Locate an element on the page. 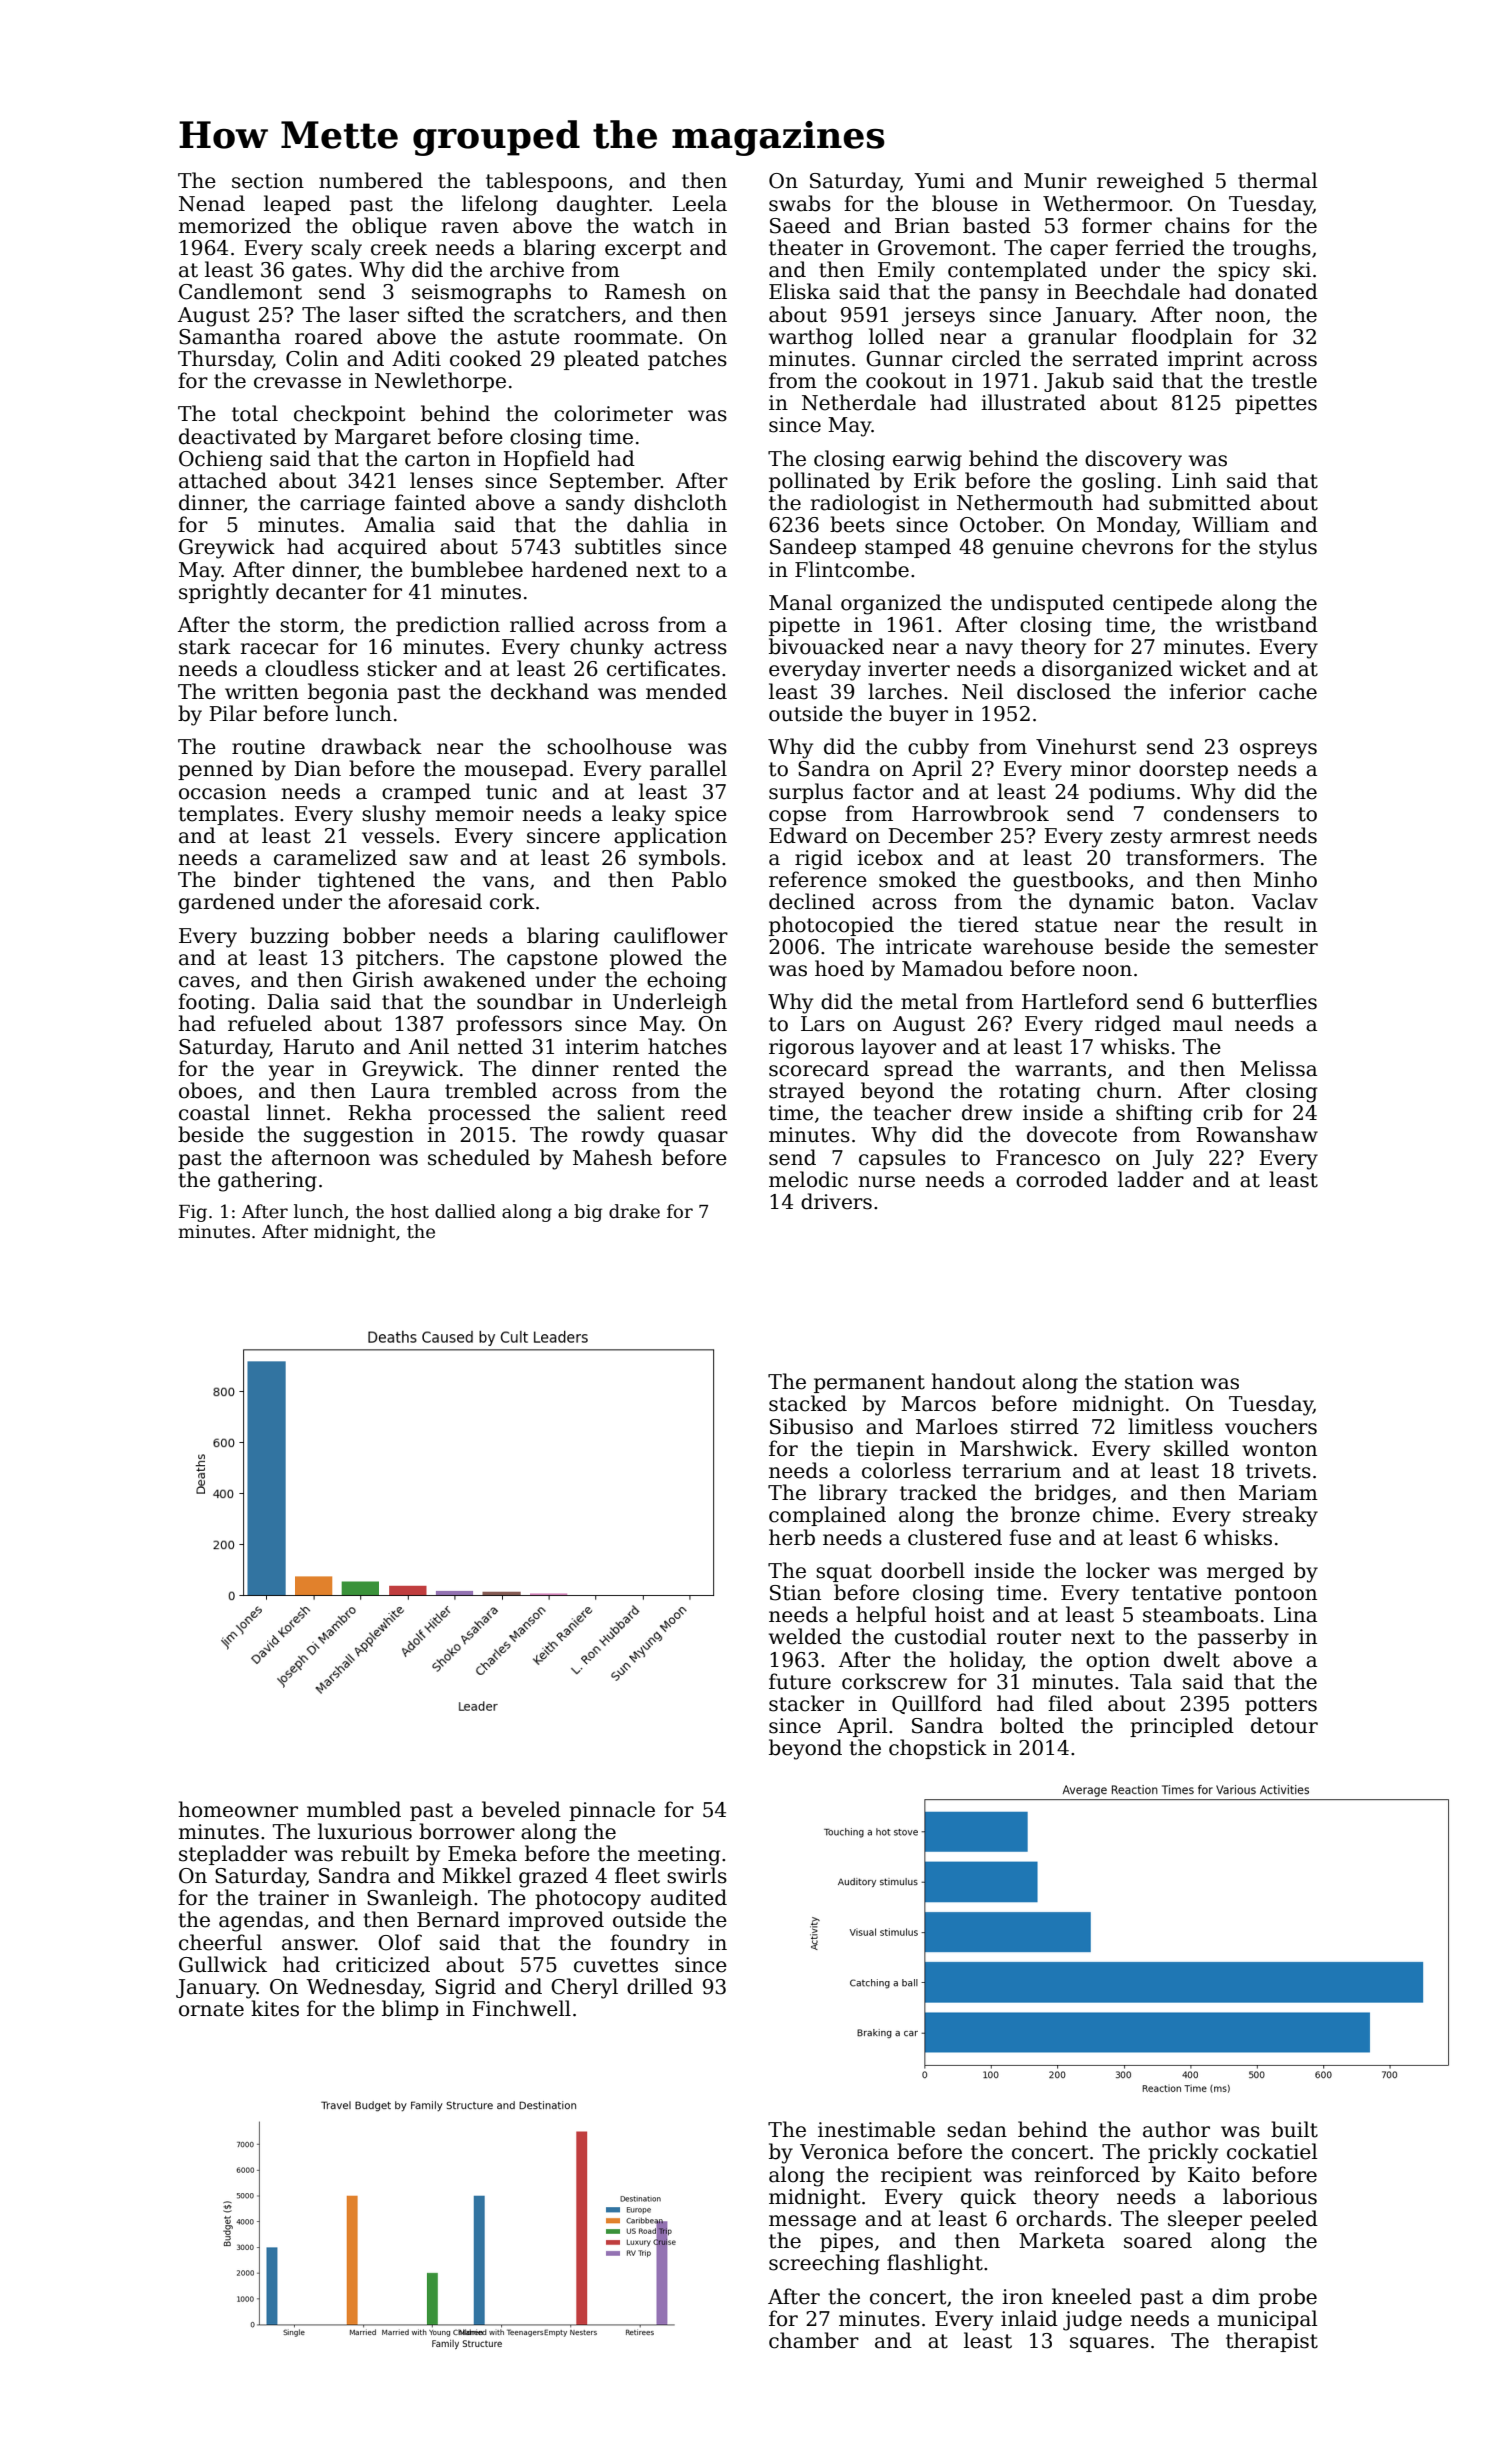 The image size is (1496, 2464). homeowner is located at coordinates (238, 1809).
